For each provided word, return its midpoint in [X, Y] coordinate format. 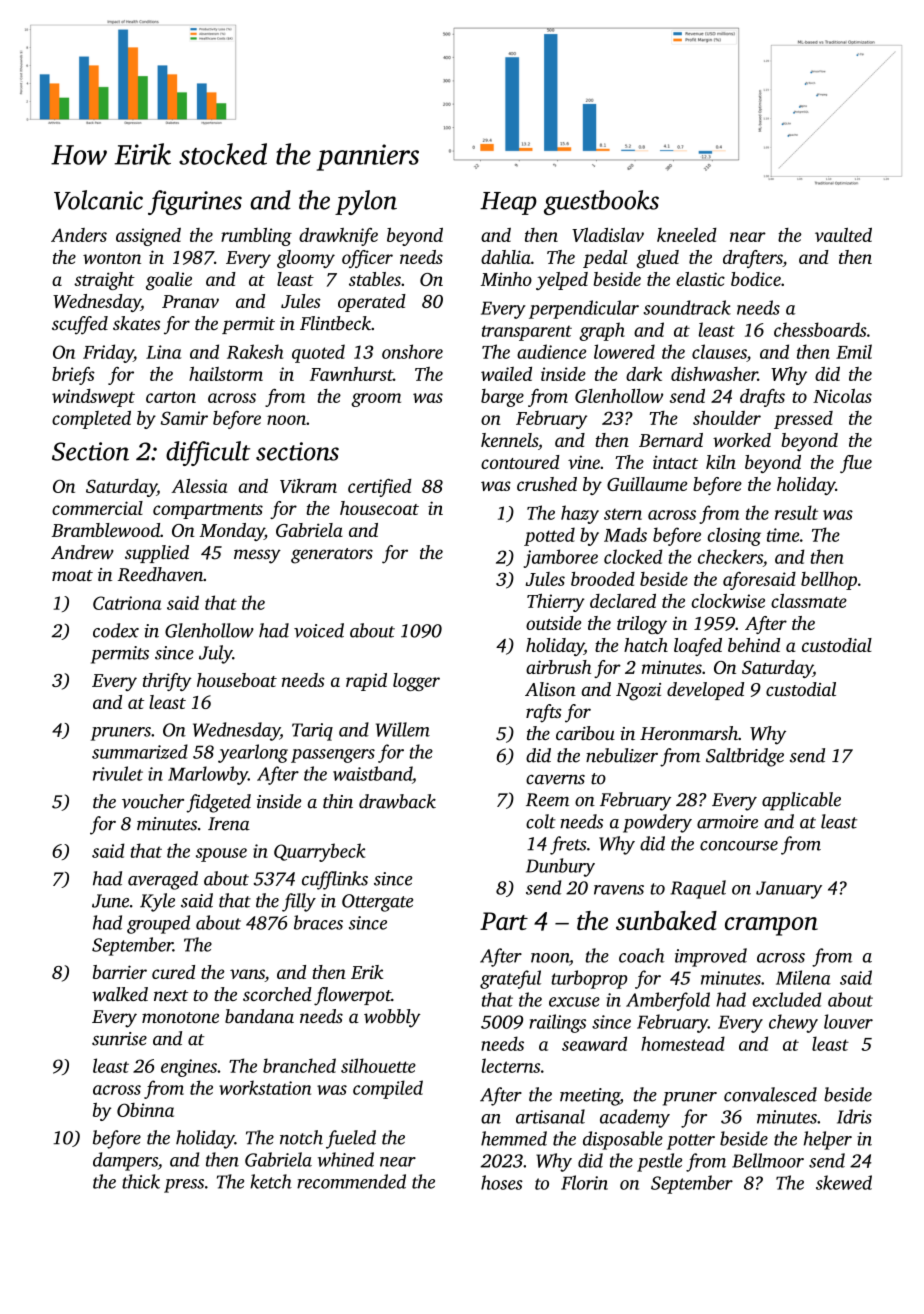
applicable [801, 801]
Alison [550, 689]
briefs [73, 376]
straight [104, 281]
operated [372, 303]
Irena [229, 824]
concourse [739, 846]
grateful [510, 979]
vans [247, 975]
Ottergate [377, 903]
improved [711, 957]
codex [116, 630]
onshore [412, 351]
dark [644, 373]
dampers [125, 1161]
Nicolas [842, 396]
